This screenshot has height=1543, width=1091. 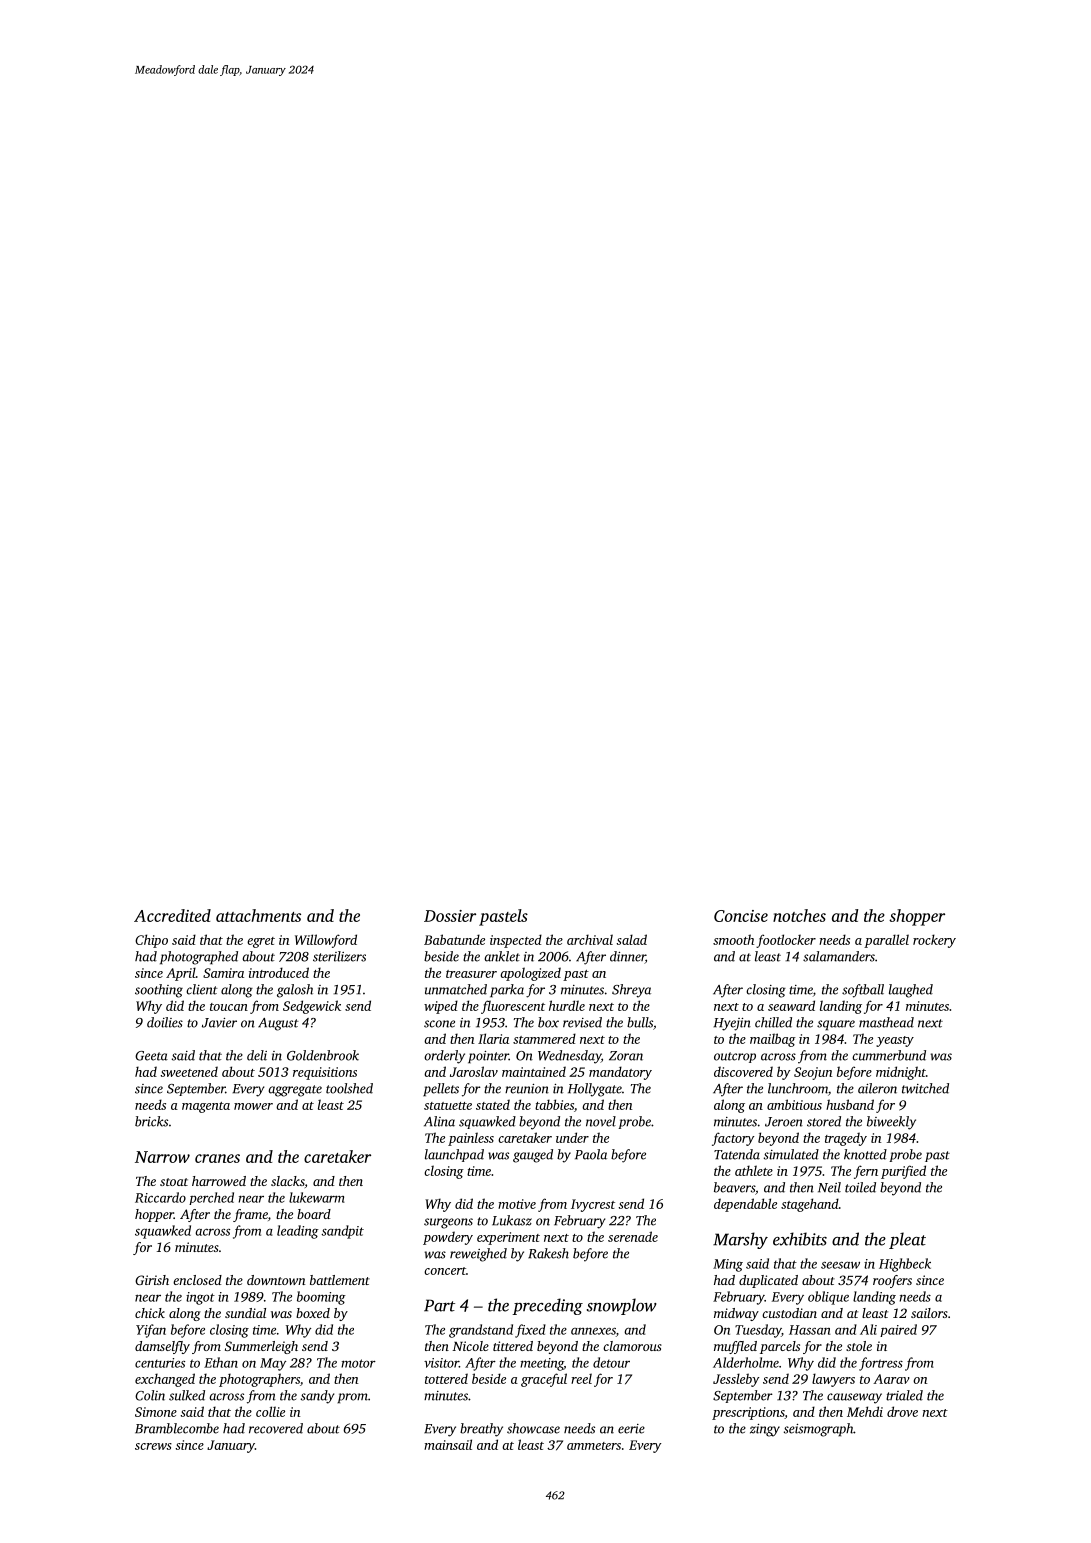 What do you see at coordinates (448, 1444) in the screenshot?
I see `mainsail` at bounding box center [448, 1444].
